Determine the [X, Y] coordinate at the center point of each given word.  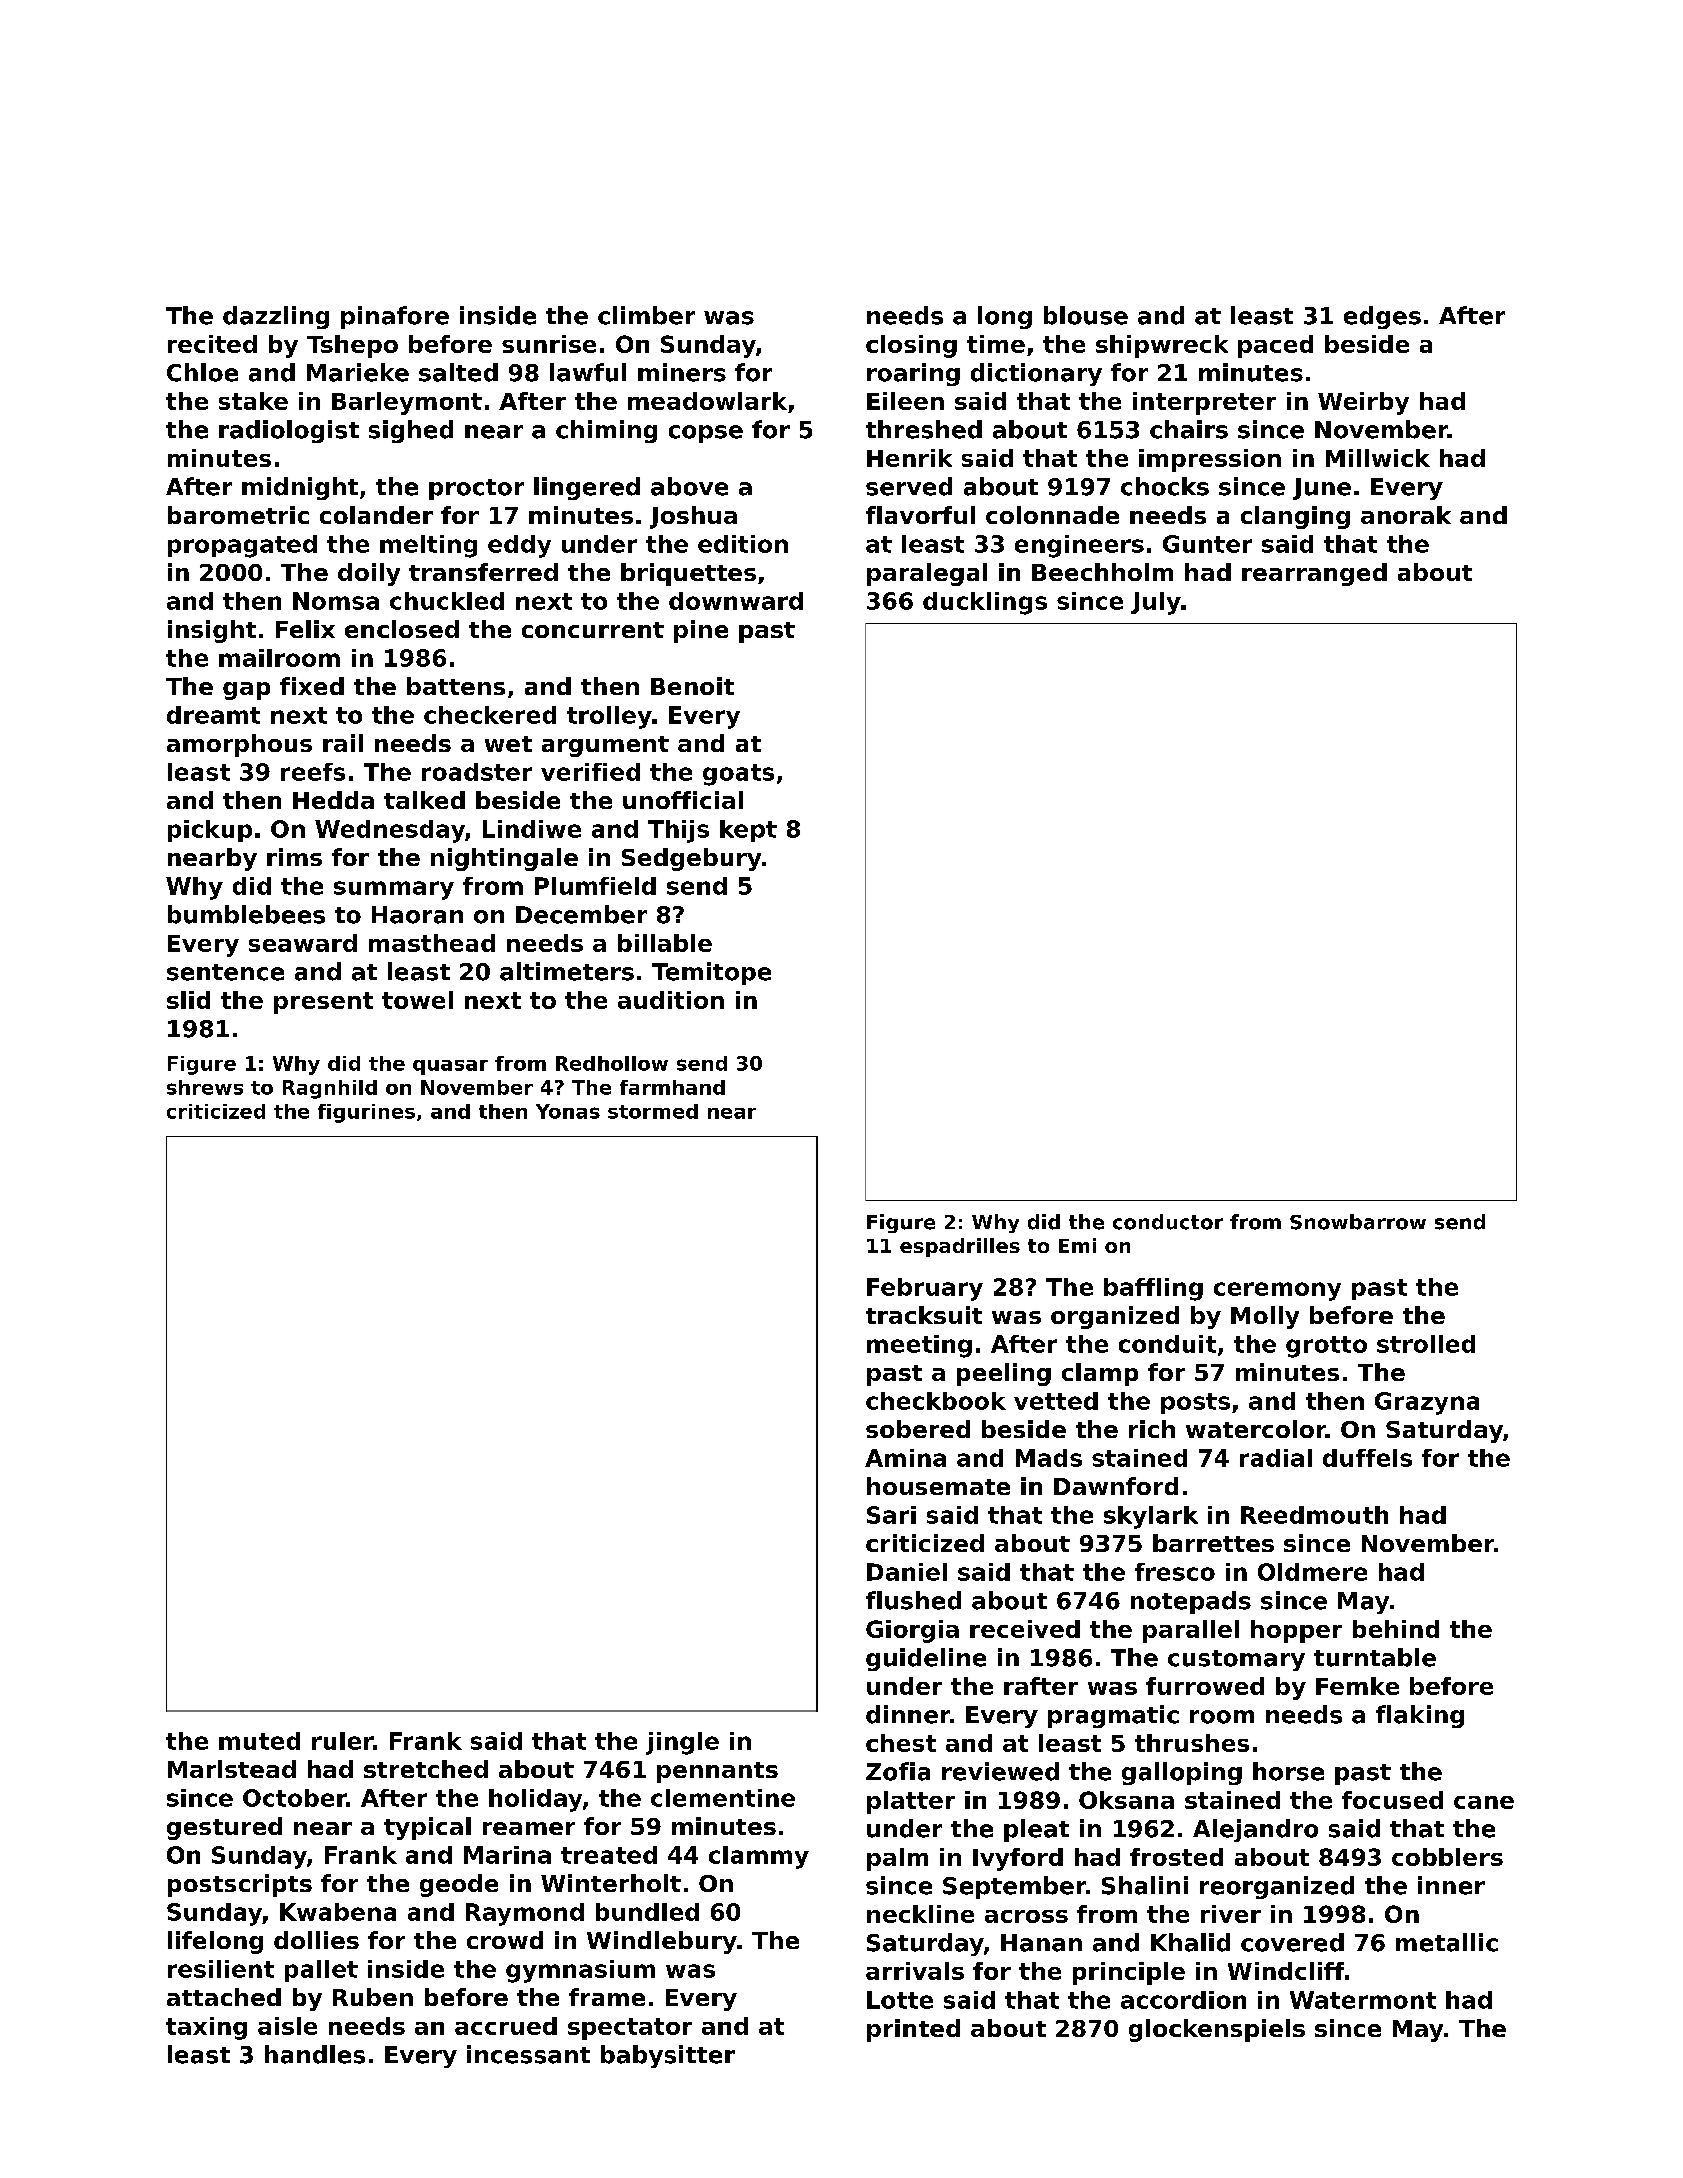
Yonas [568, 1111]
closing [911, 346]
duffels [1367, 1458]
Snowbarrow [1358, 1222]
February [925, 1289]
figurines [366, 1113]
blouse [1086, 315]
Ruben [373, 1997]
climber [646, 315]
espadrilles [960, 1247]
